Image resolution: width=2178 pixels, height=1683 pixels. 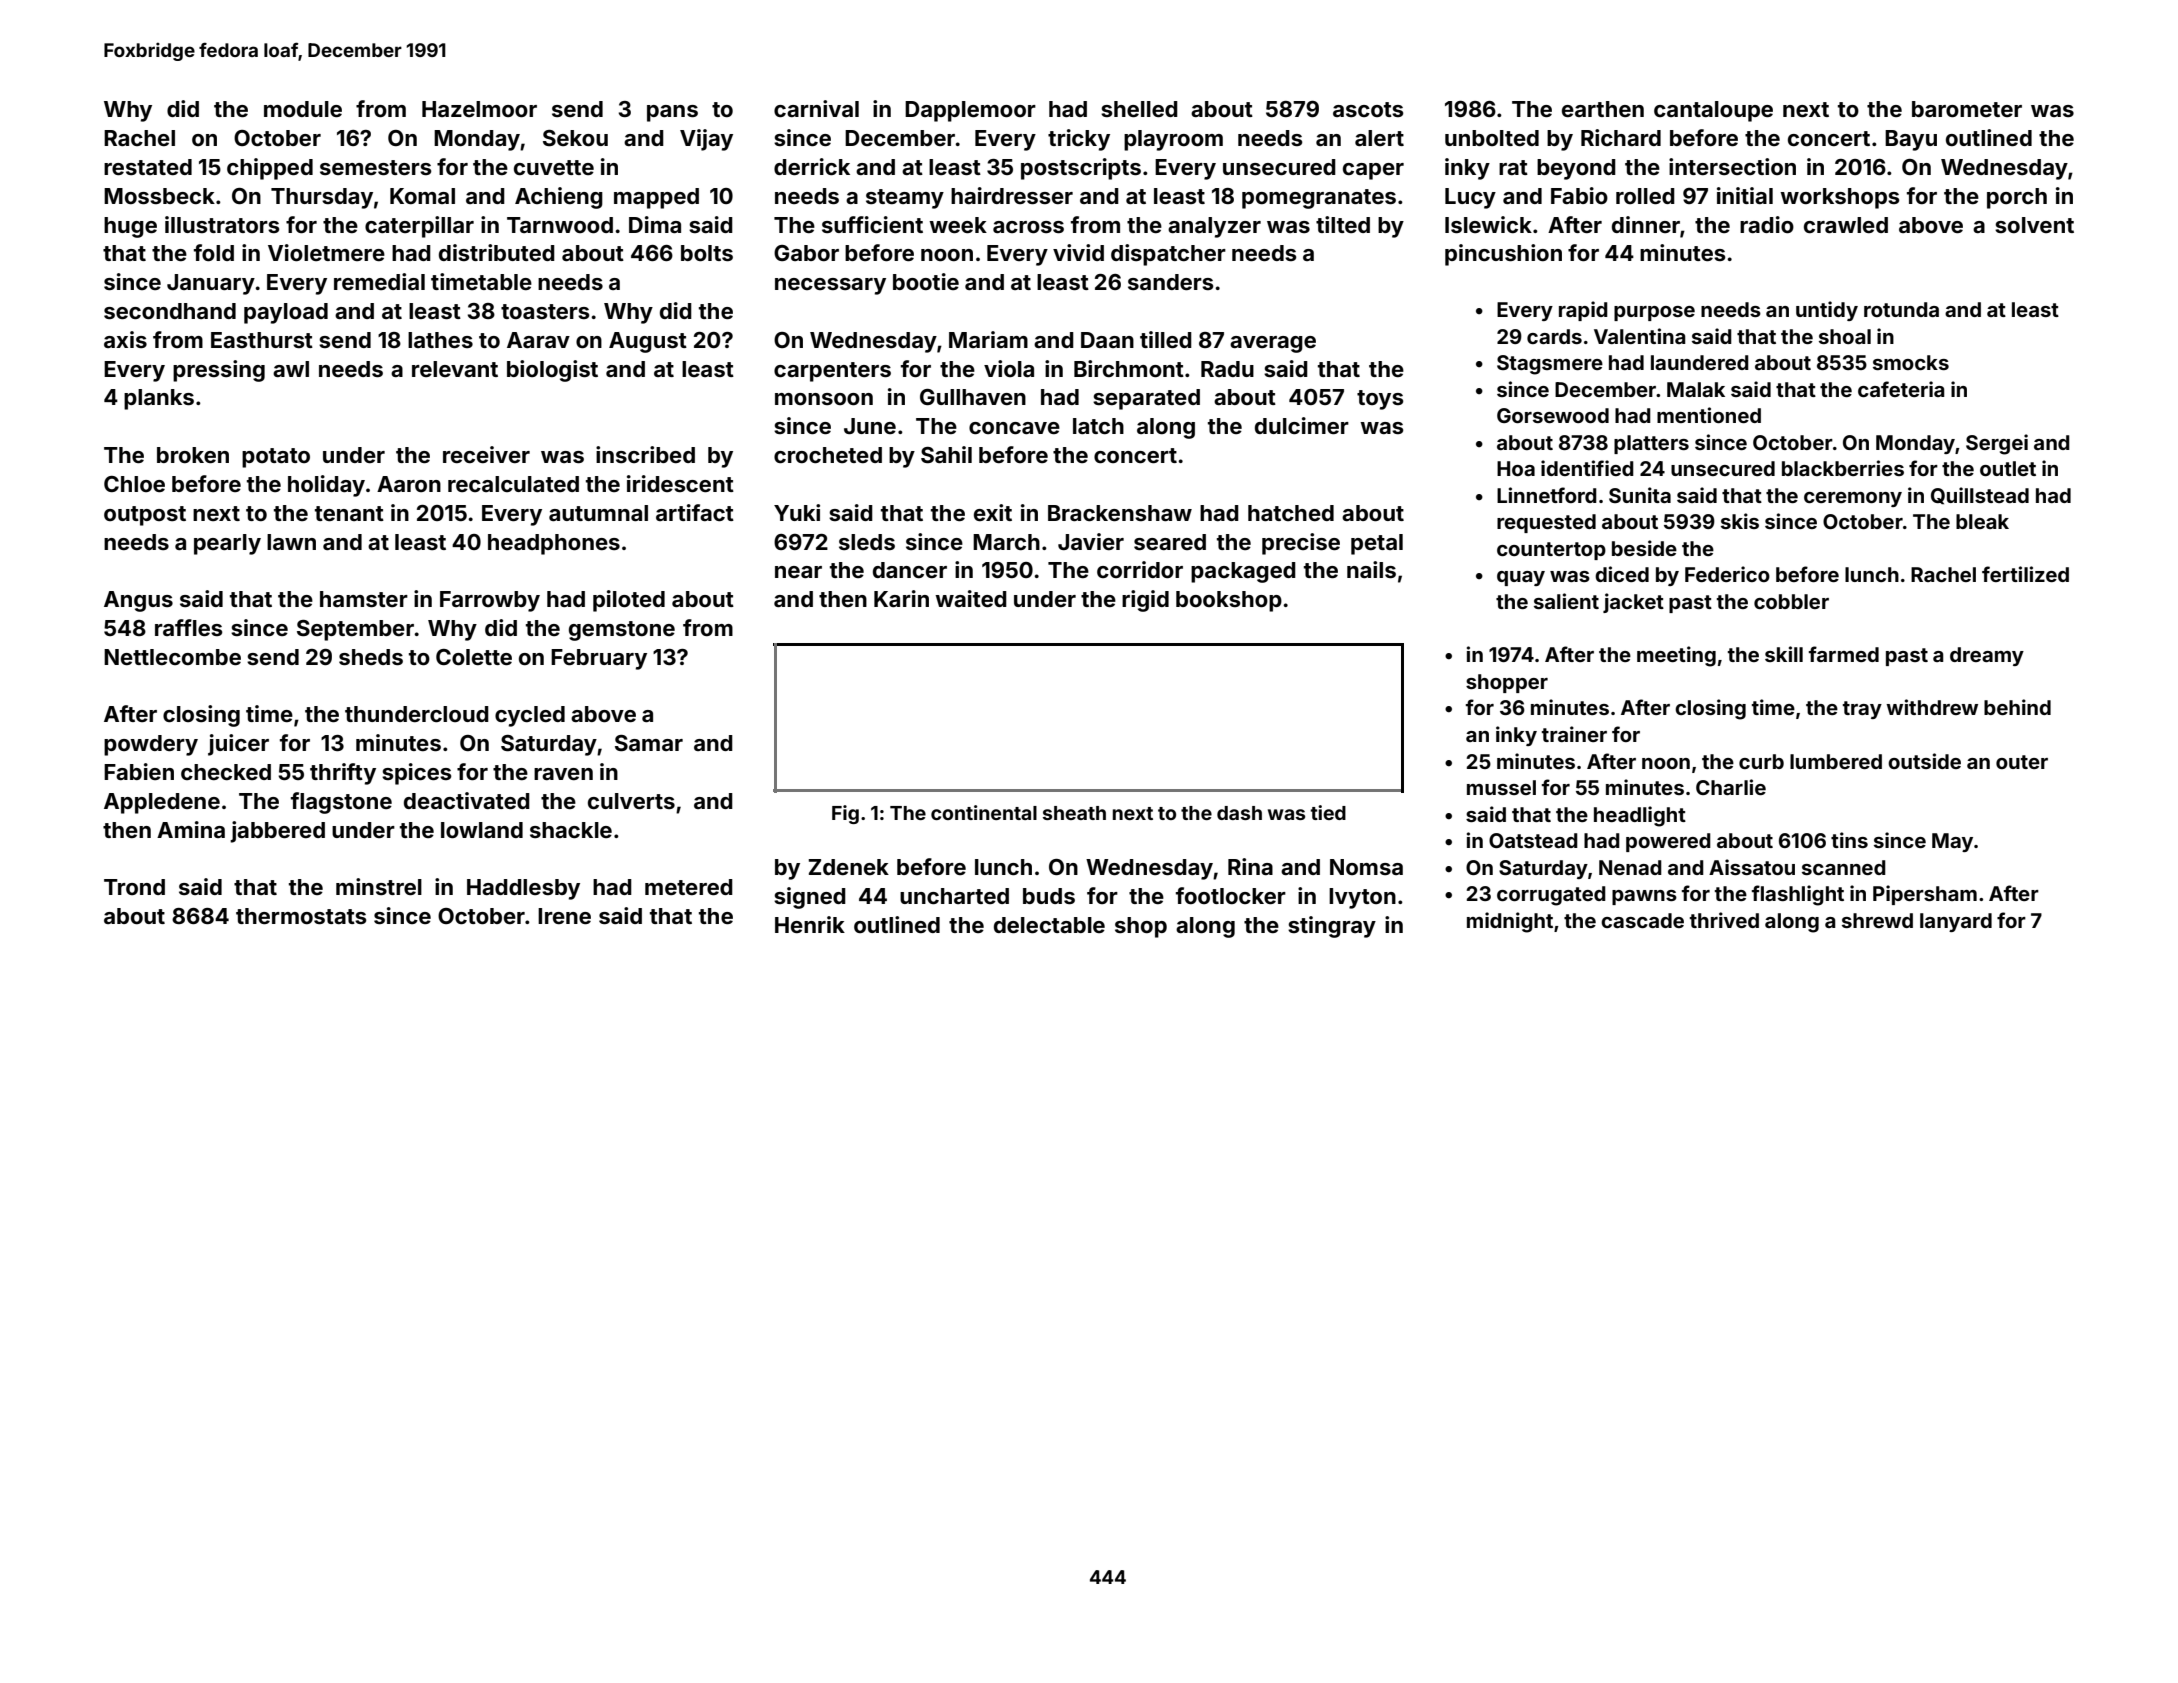 What do you see at coordinates (1081, 169) in the screenshot?
I see `postscripts` at bounding box center [1081, 169].
